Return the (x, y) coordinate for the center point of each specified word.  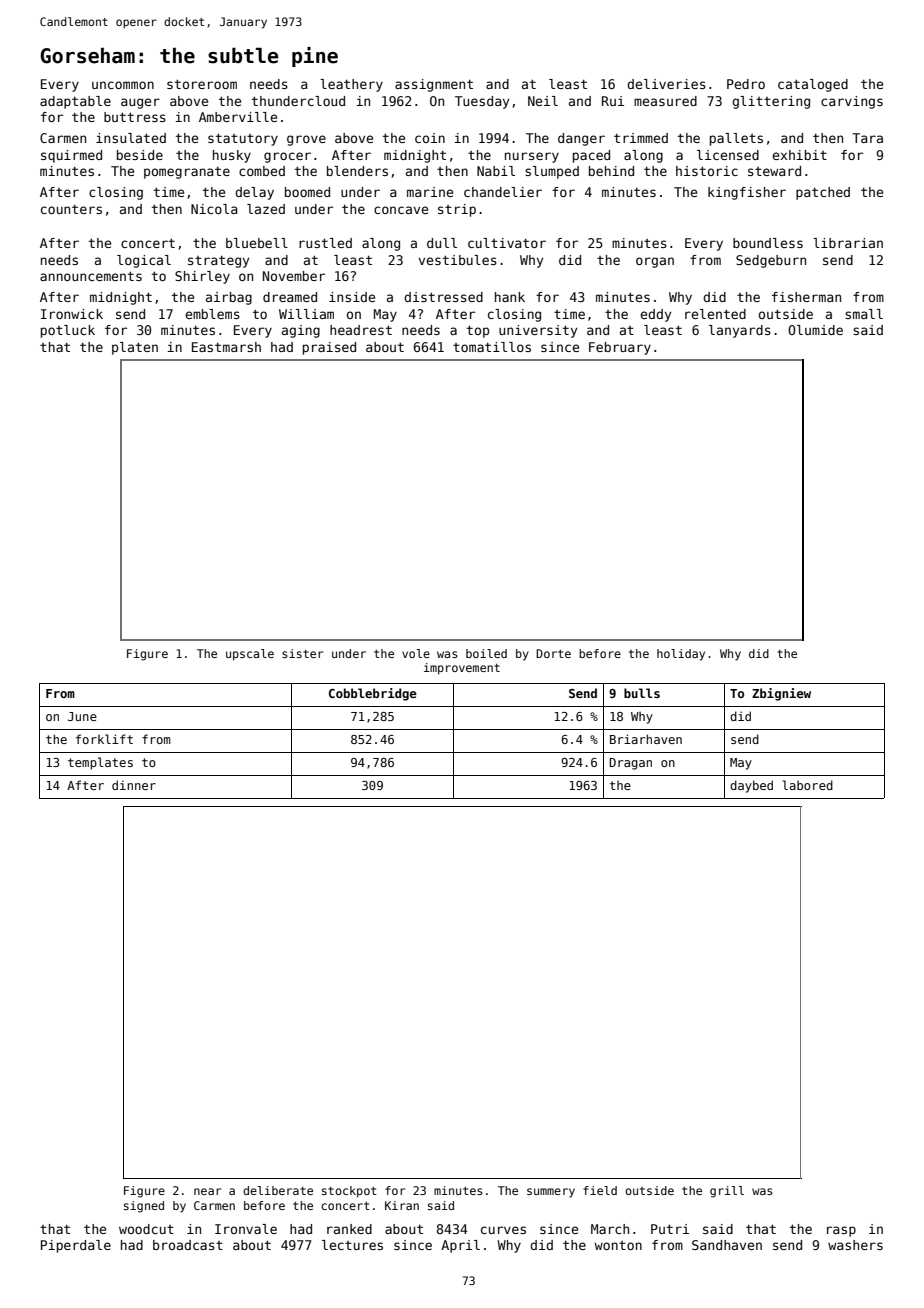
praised (329, 348)
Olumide (815, 330)
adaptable (75, 102)
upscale (250, 655)
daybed (751, 786)
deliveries (666, 84)
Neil (543, 101)
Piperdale (76, 1246)
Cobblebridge (373, 694)
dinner (134, 785)
